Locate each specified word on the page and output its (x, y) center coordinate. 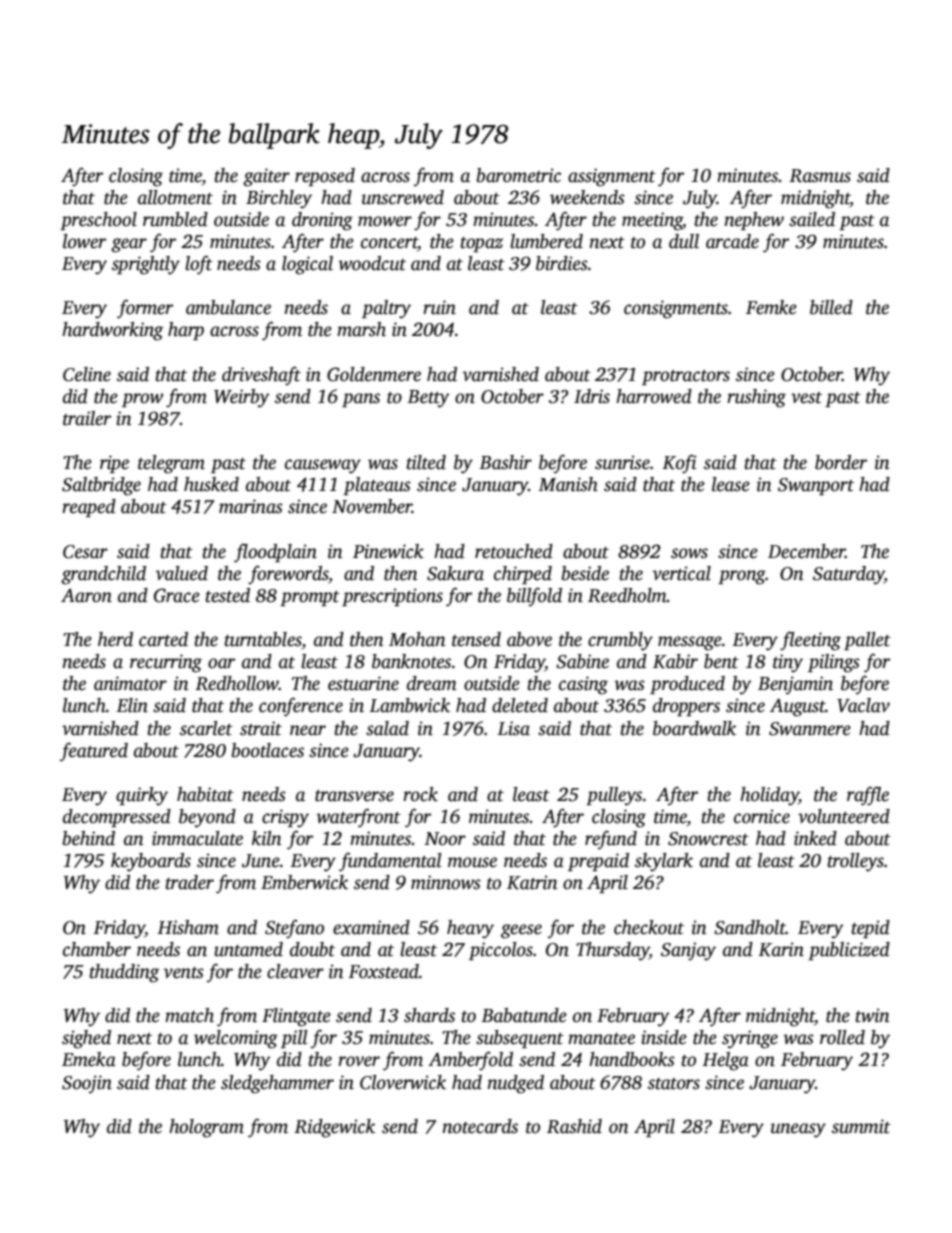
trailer (87, 418)
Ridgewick (334, 1128)
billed (831, 307)
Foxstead (383, 971)
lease (731, 484)
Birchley (279, 199)
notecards (480, 1126)
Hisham (188, 927)
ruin (439, 307)
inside (664, 1037)
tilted (426, 462)
